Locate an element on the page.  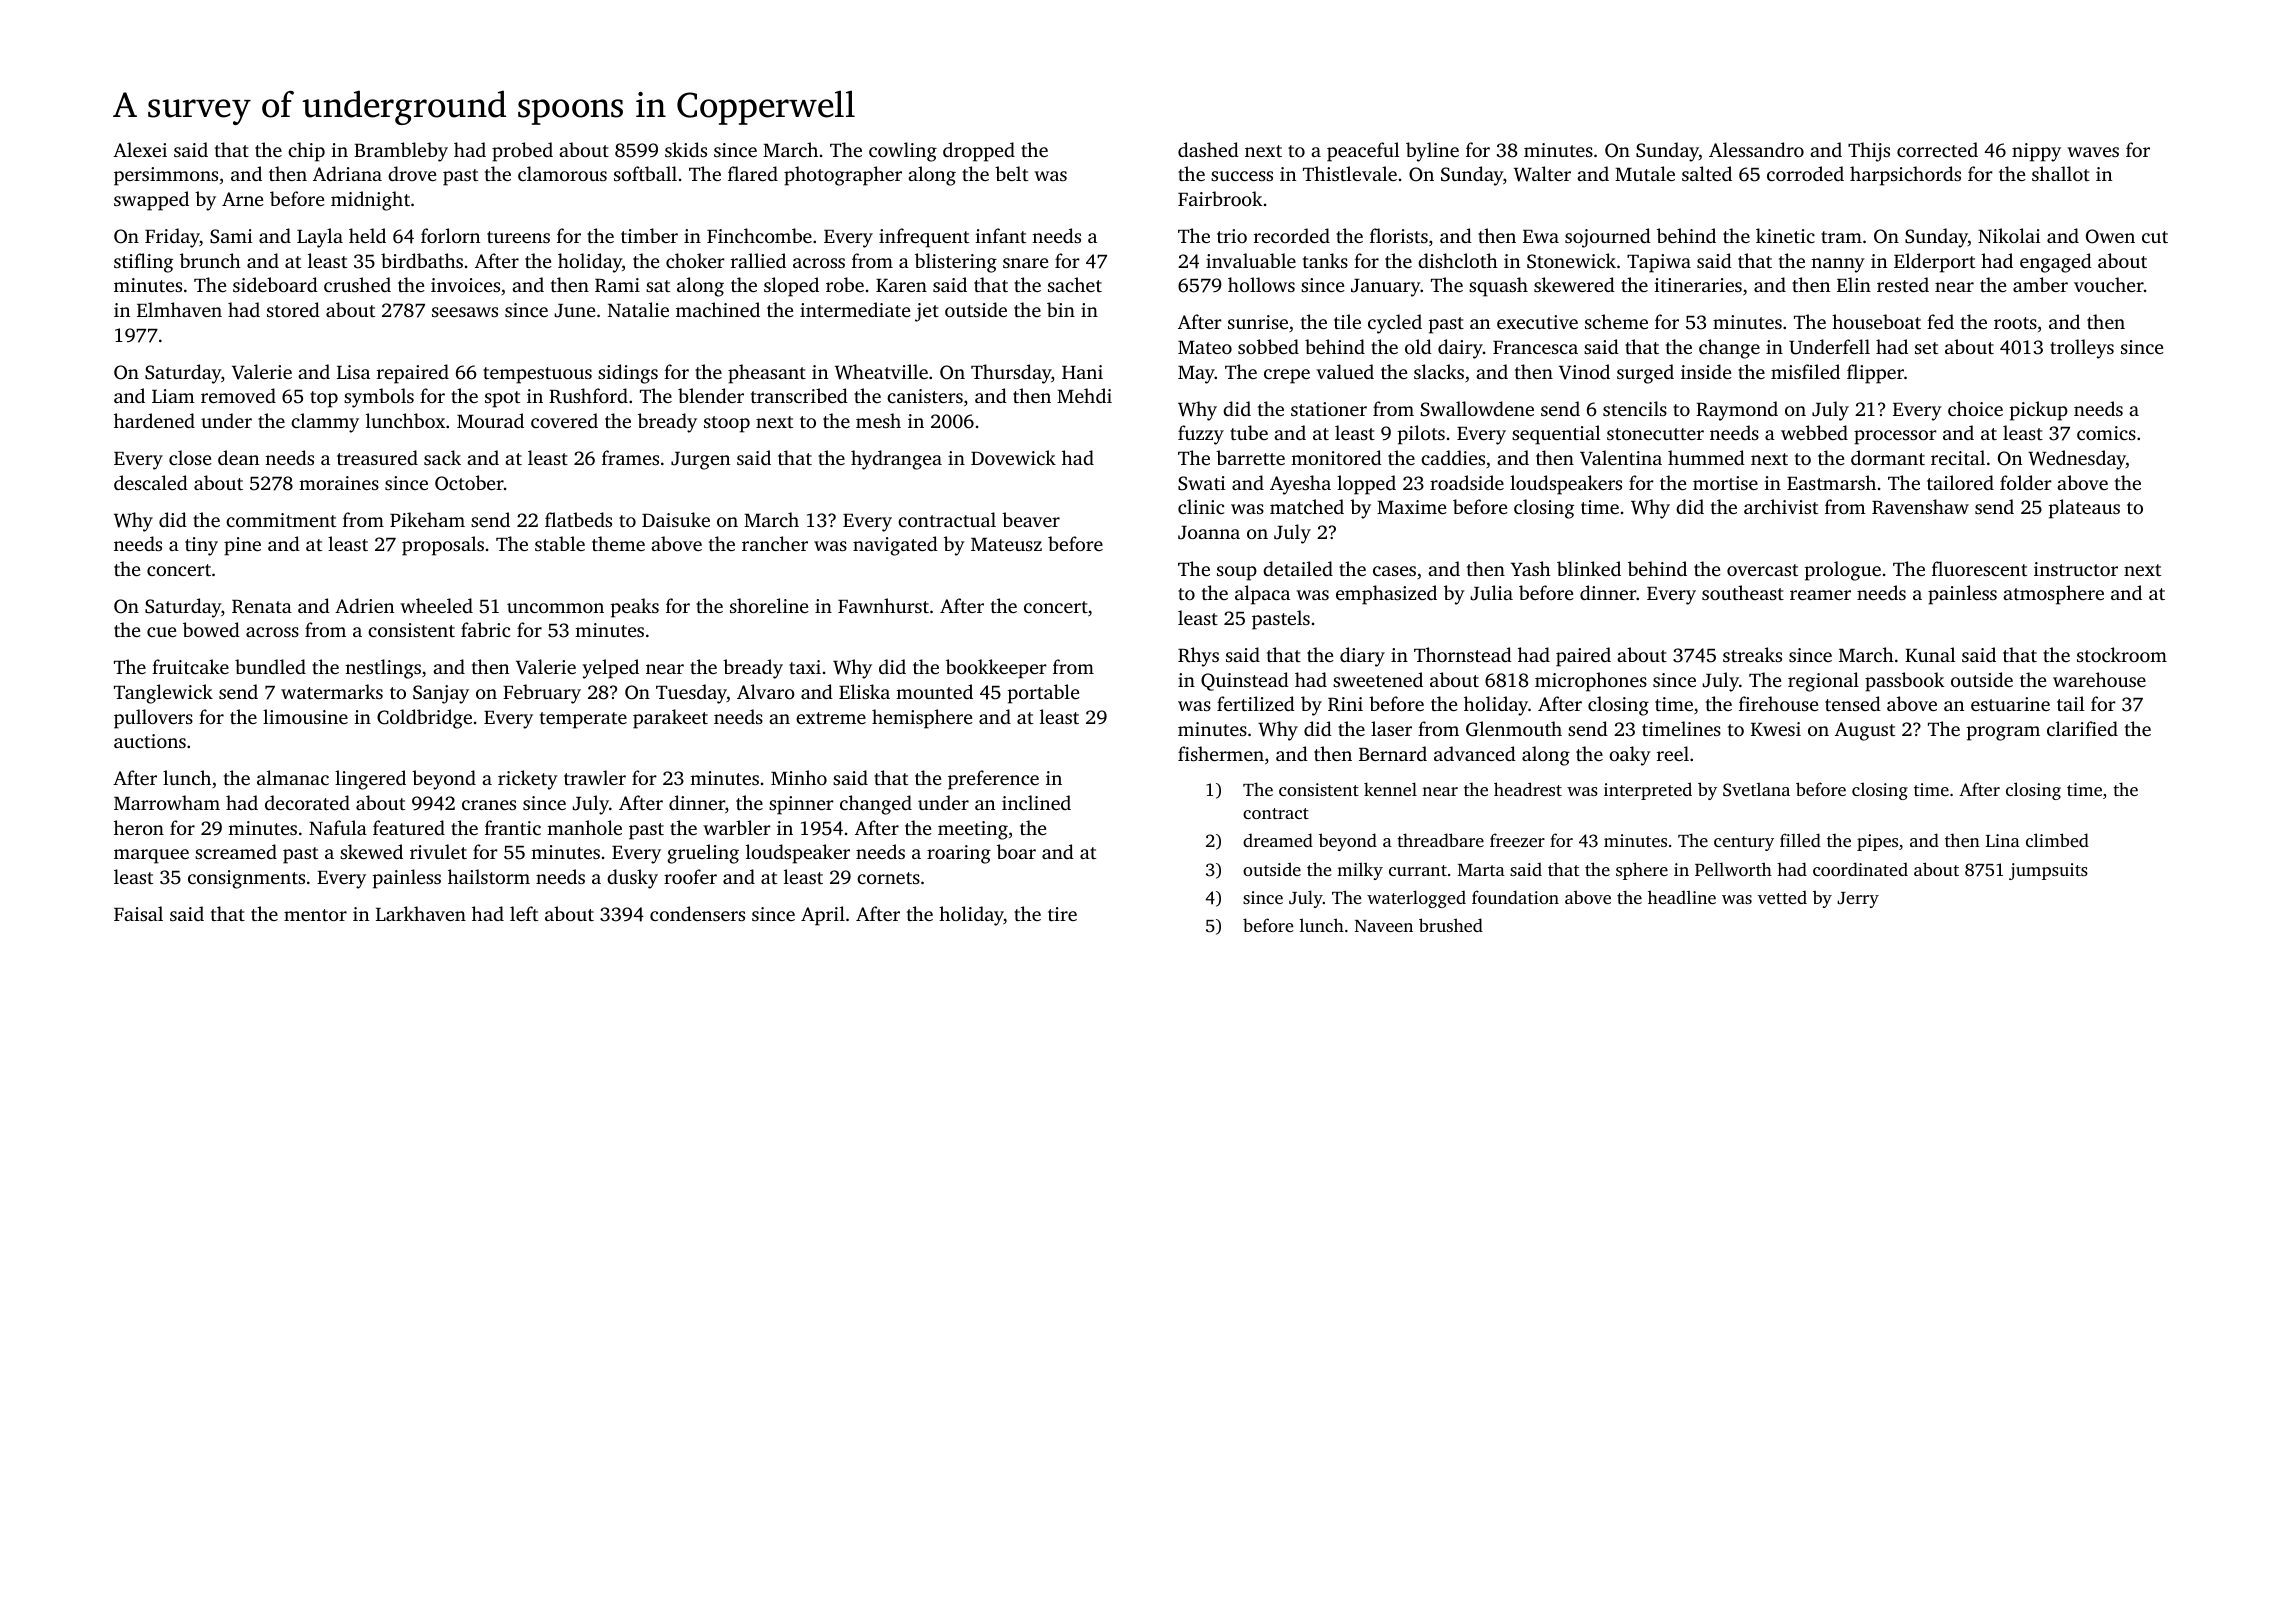
Renata is located at coordinates (262, 607).
